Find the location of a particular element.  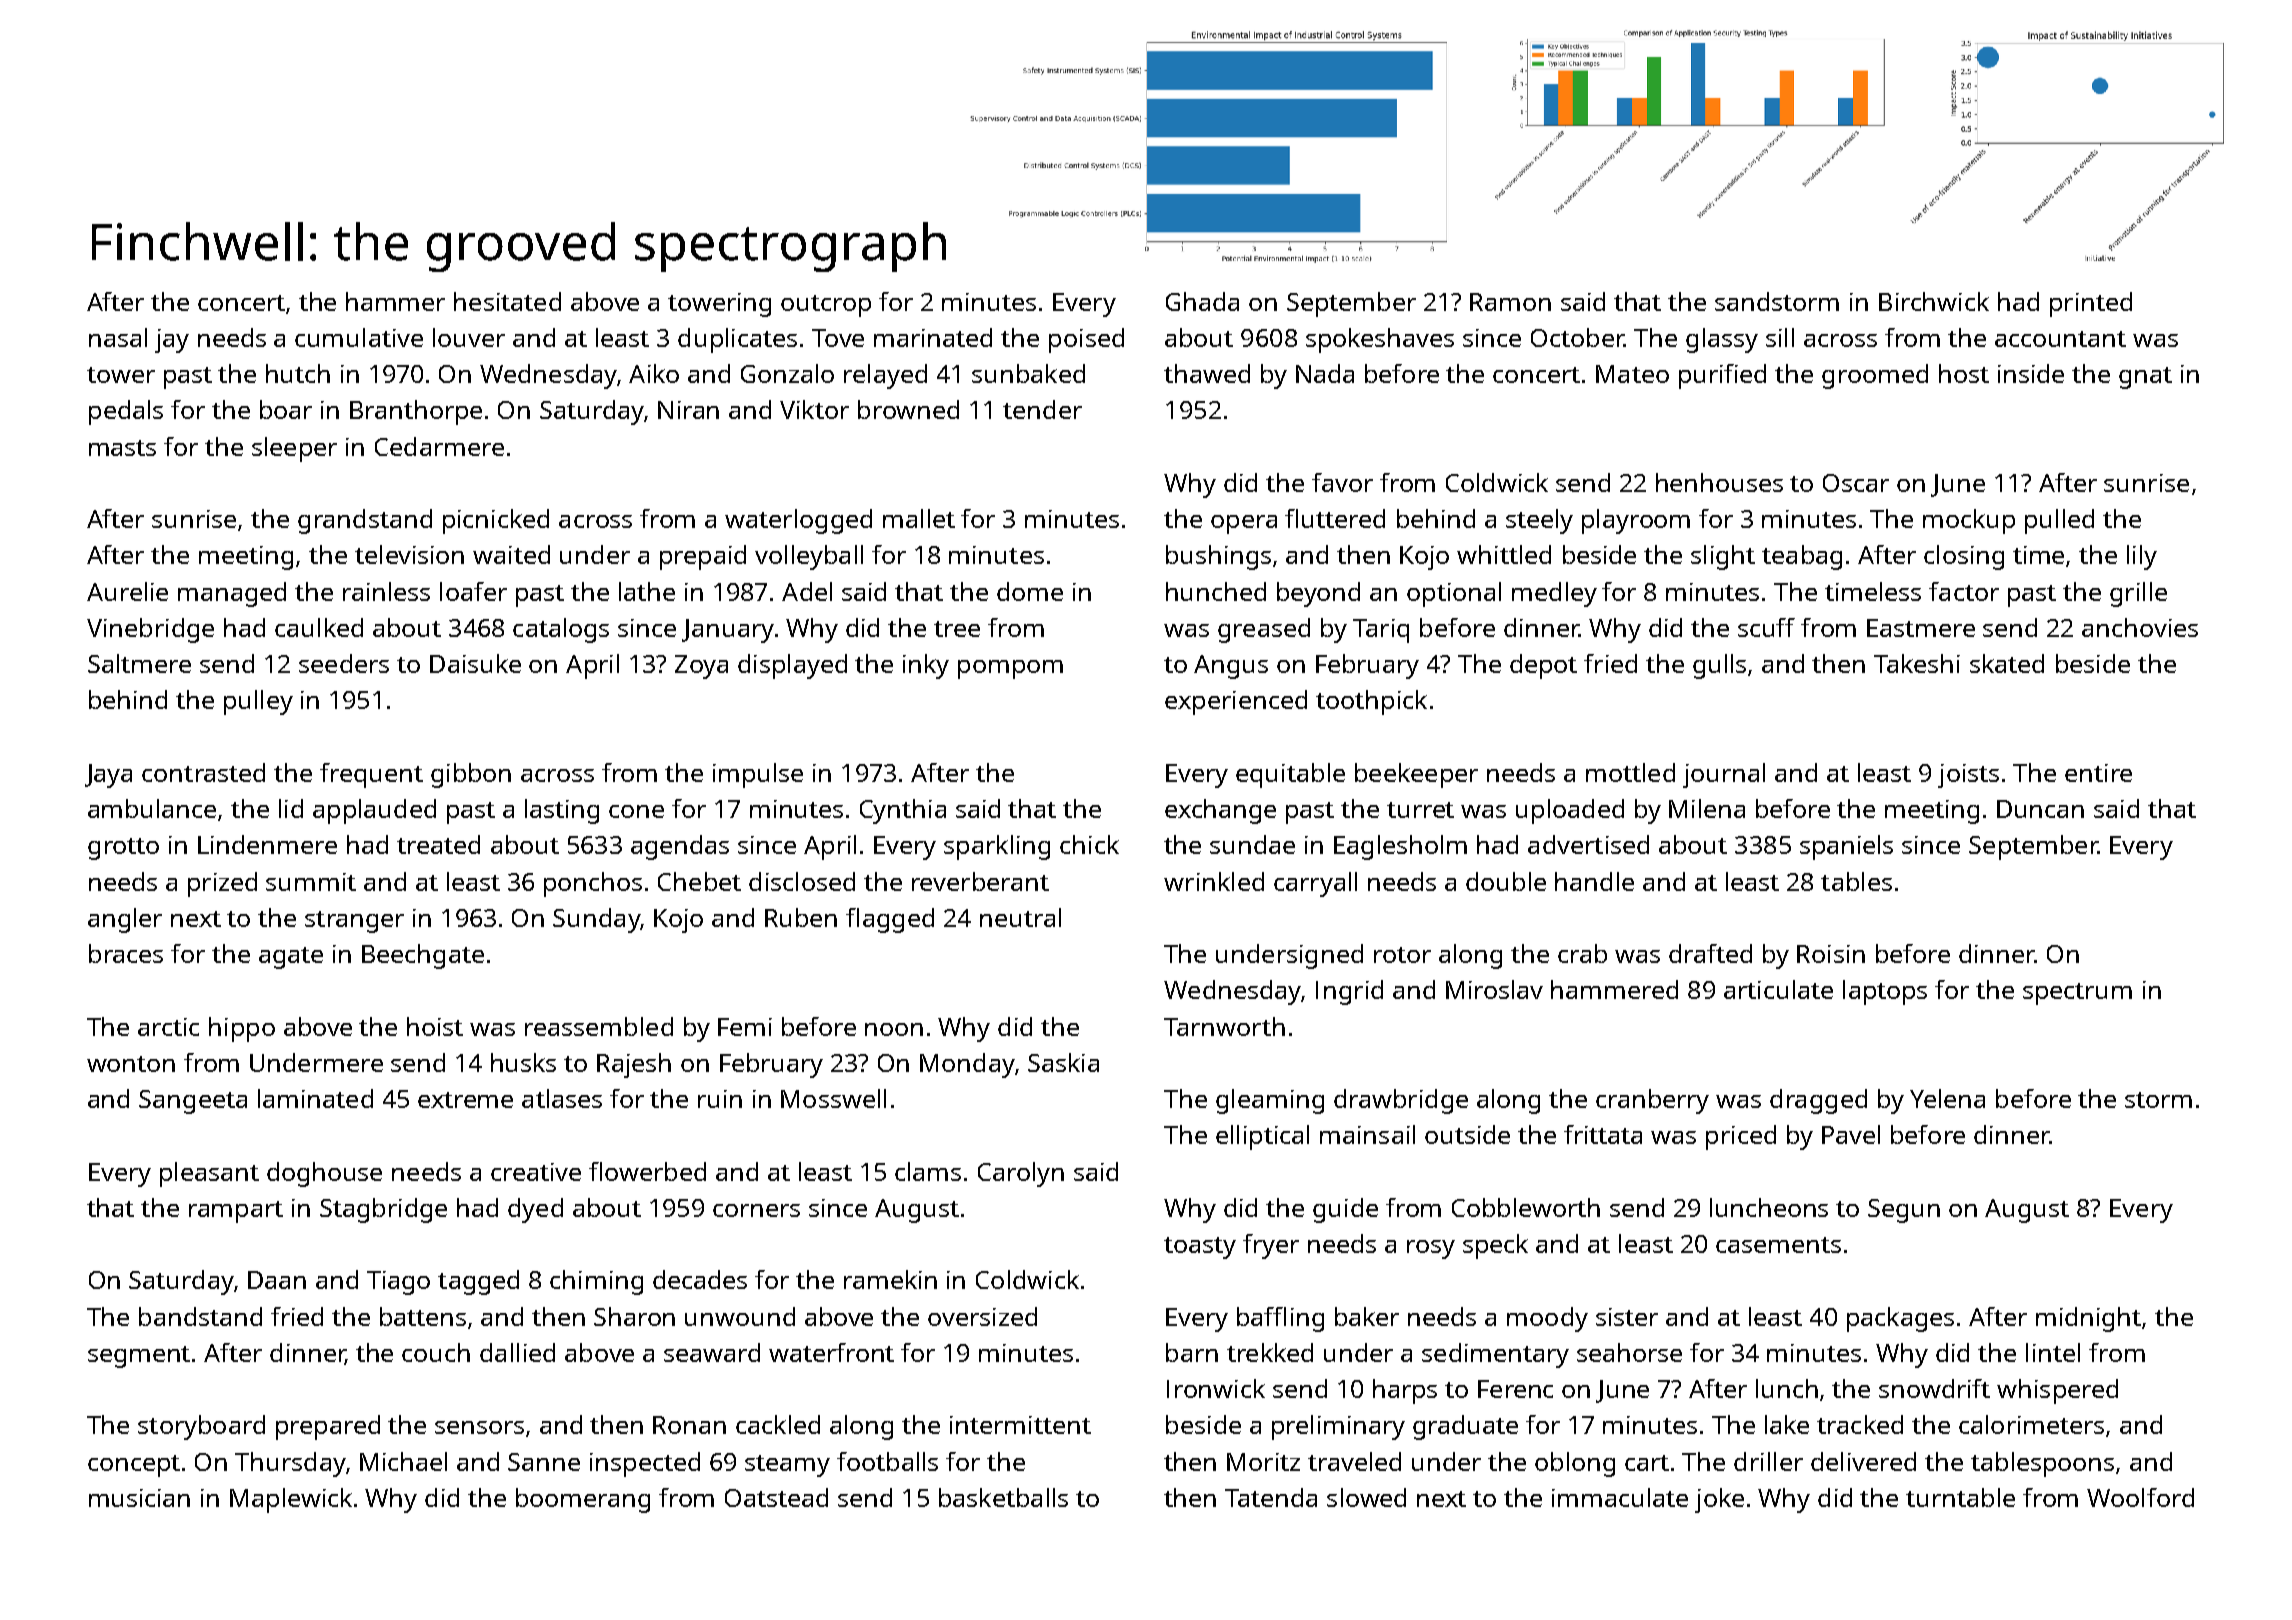

laptops is located at coordinates (1885, 992).
